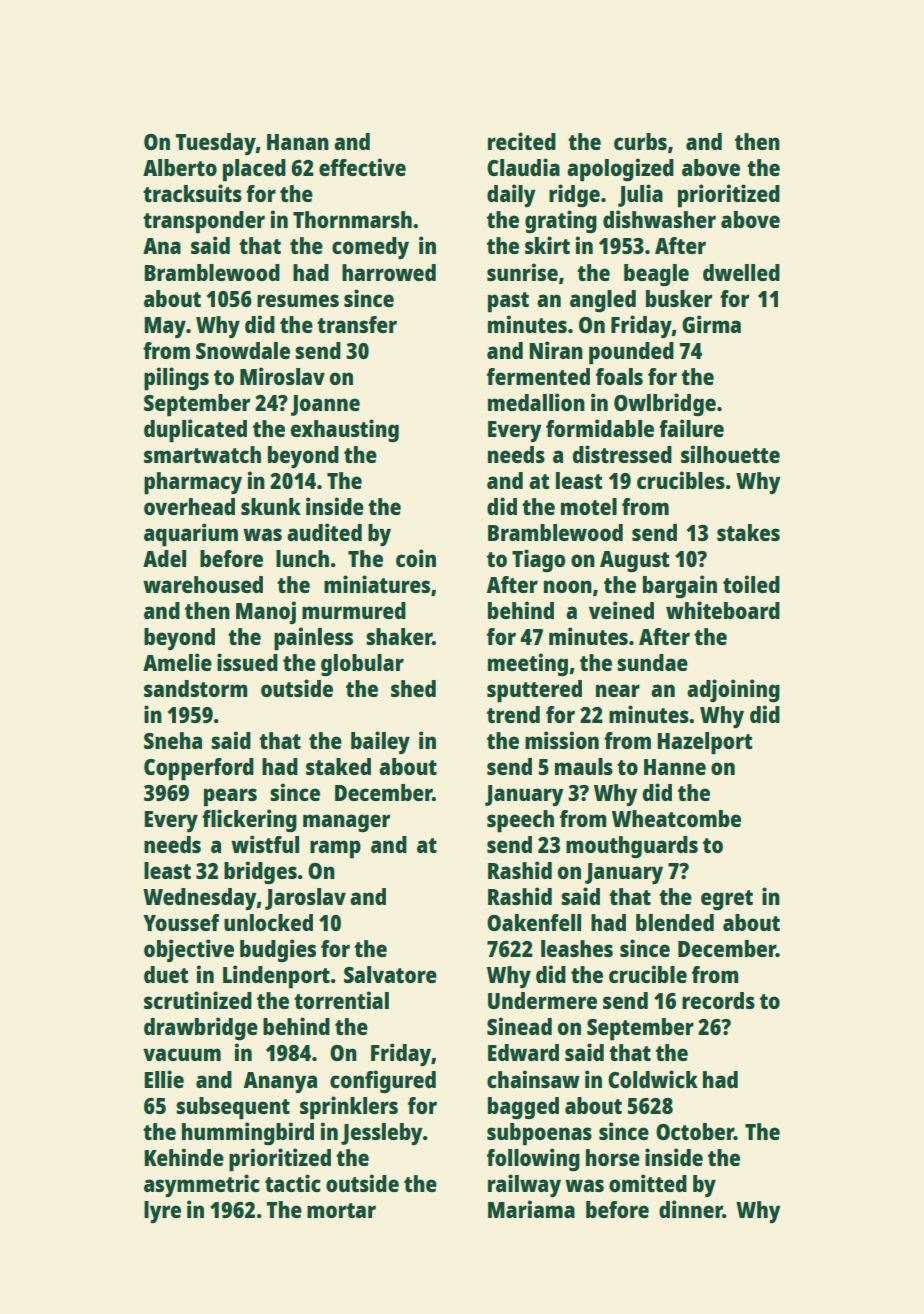 The image size is (924, 1314). What do you see at coordinates (584, 766) in the image?
I see `mauls` at bounding box center [584, 766].
